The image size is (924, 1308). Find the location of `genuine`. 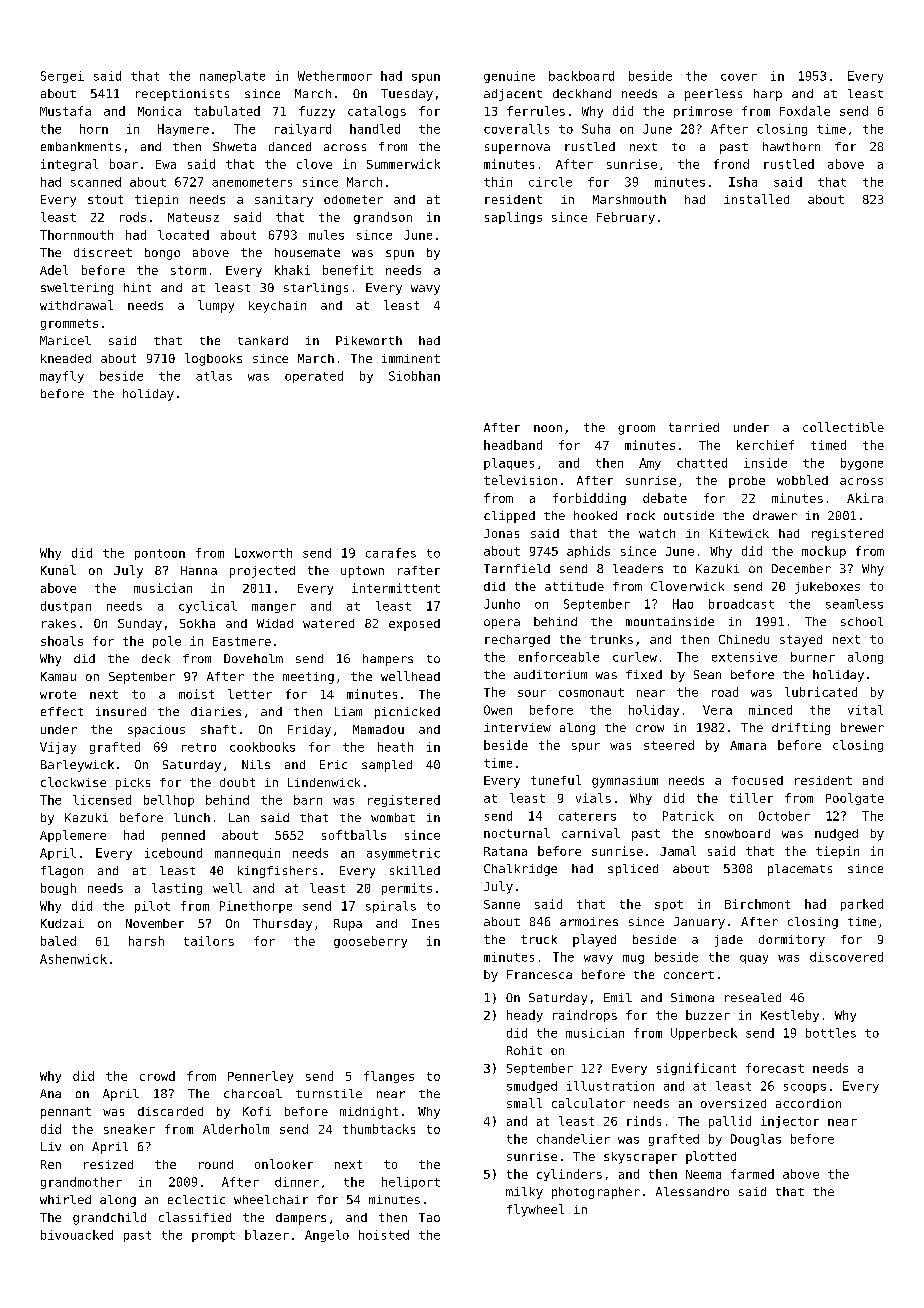

genuine is located at coordinates (509, 77).
